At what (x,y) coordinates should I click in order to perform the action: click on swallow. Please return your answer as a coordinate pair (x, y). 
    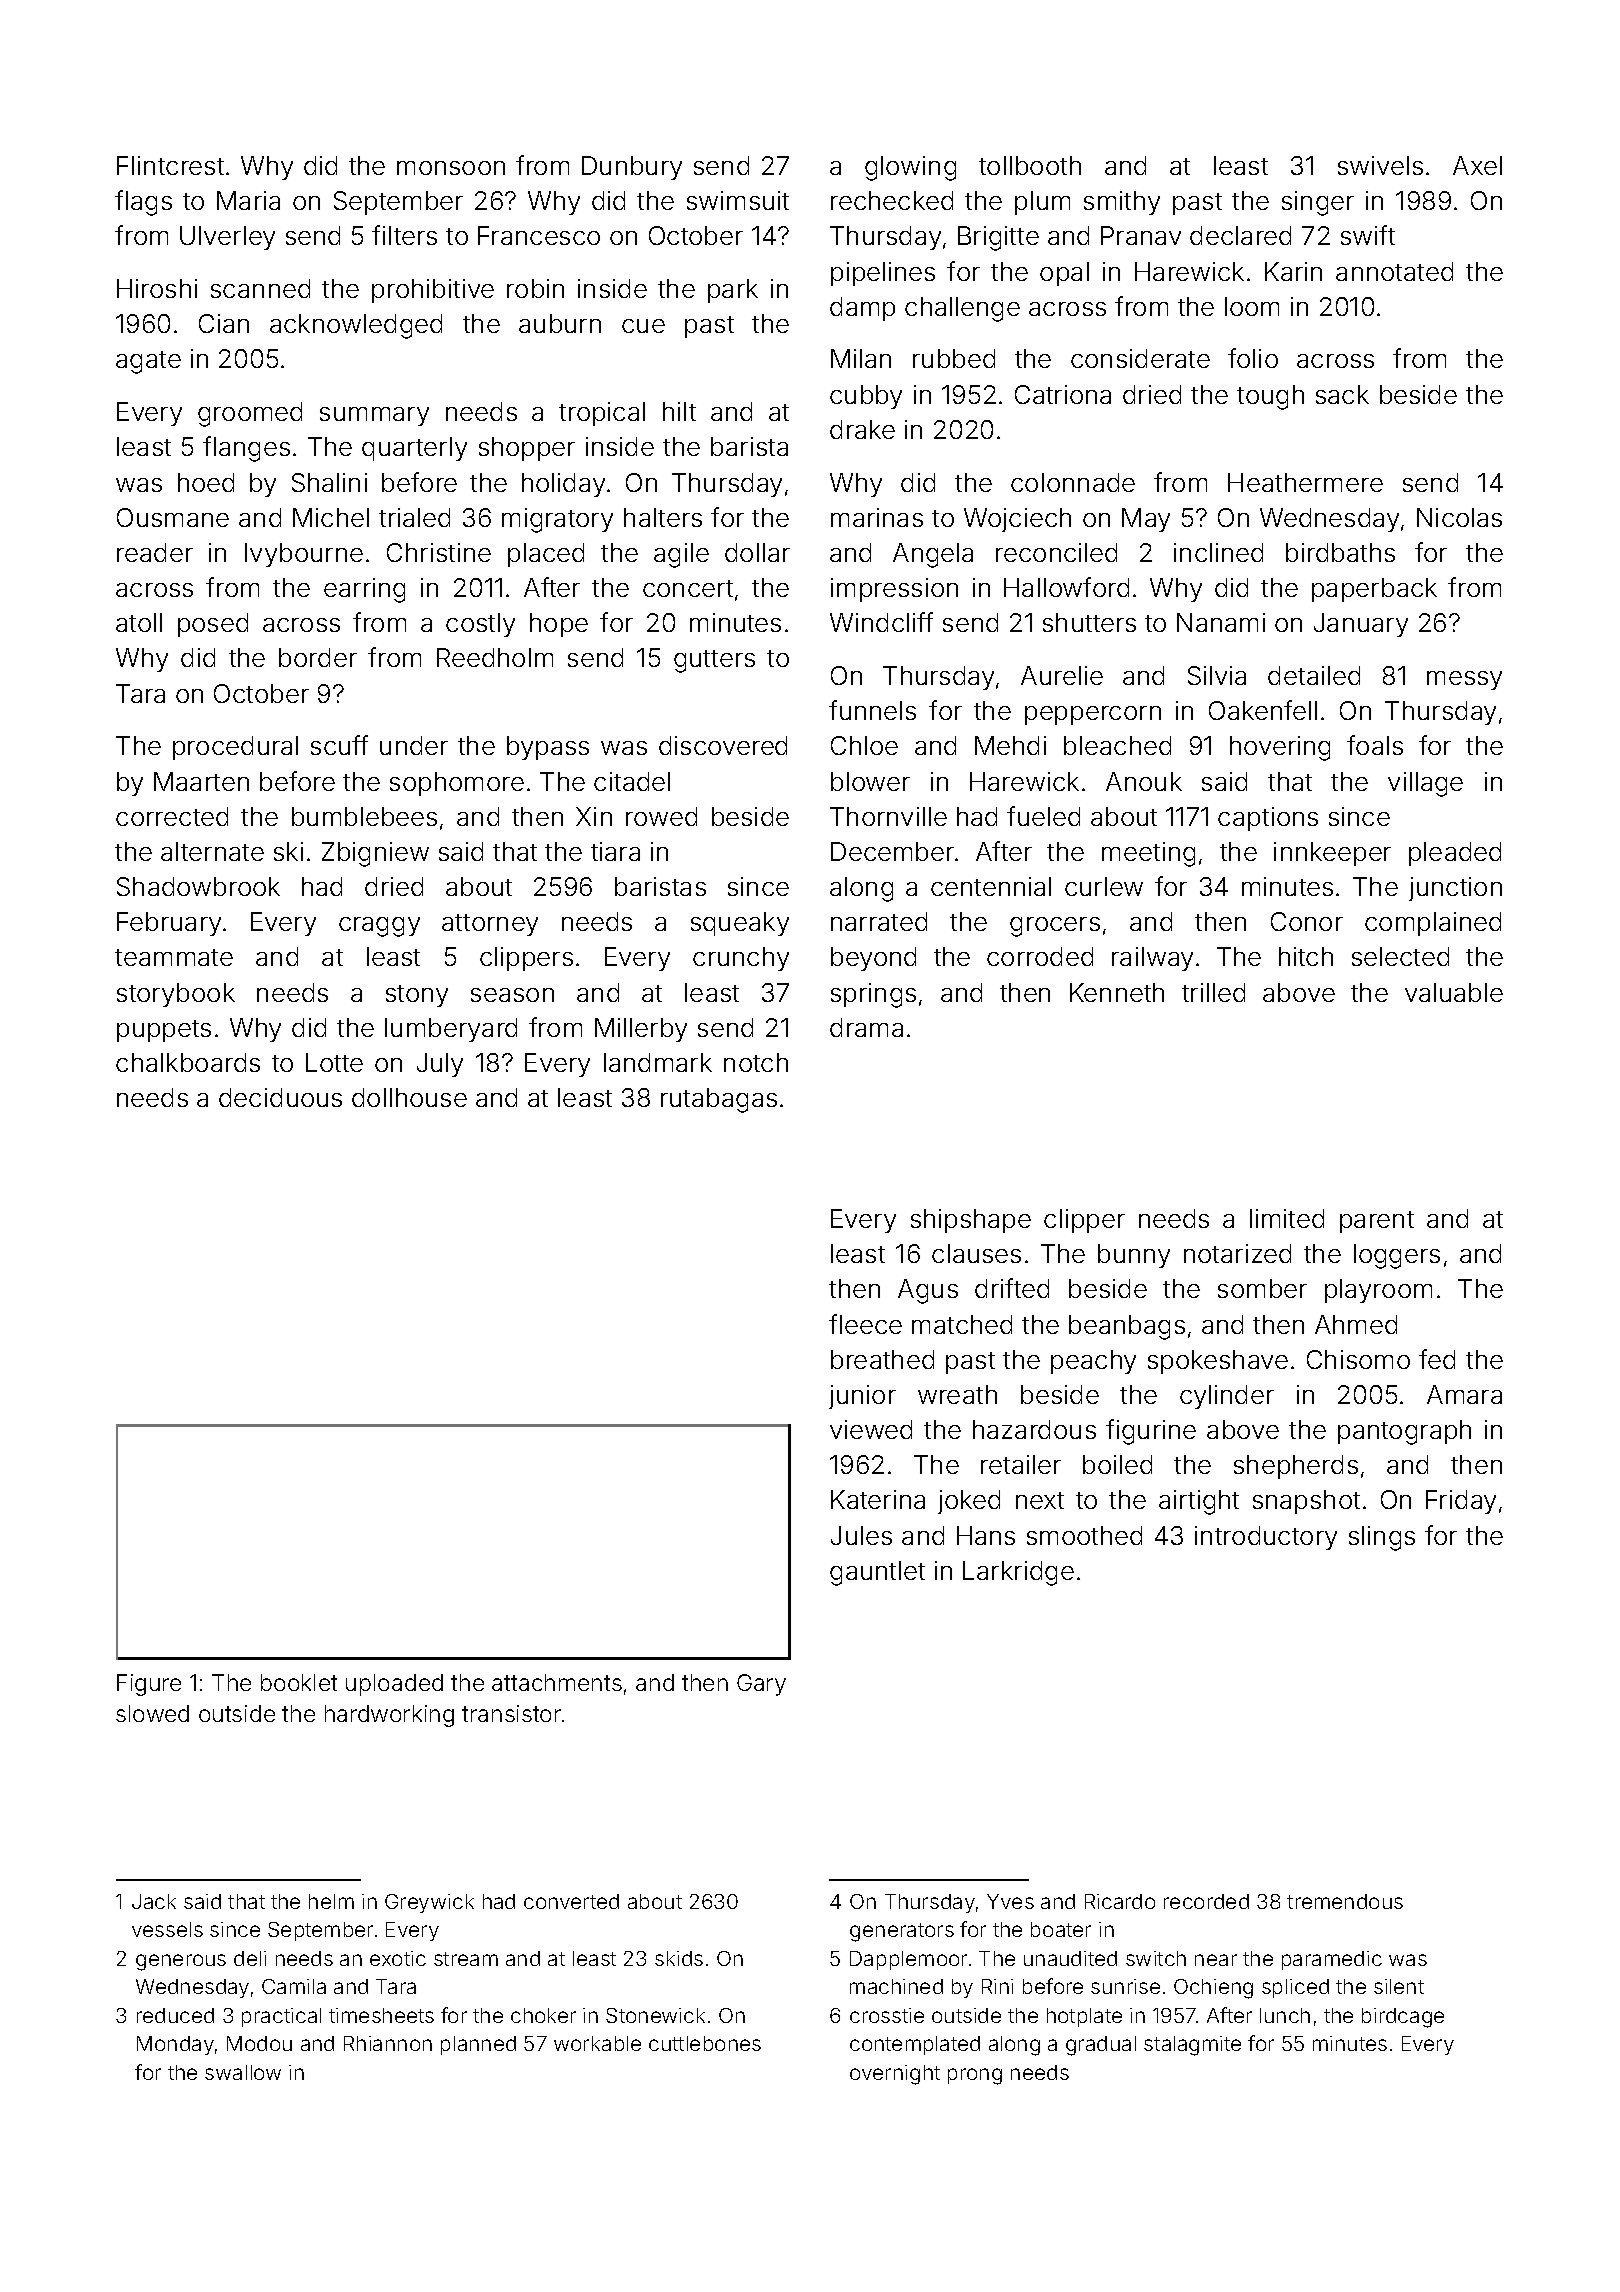
    Looking at the image, I should click on (243, 2072).
